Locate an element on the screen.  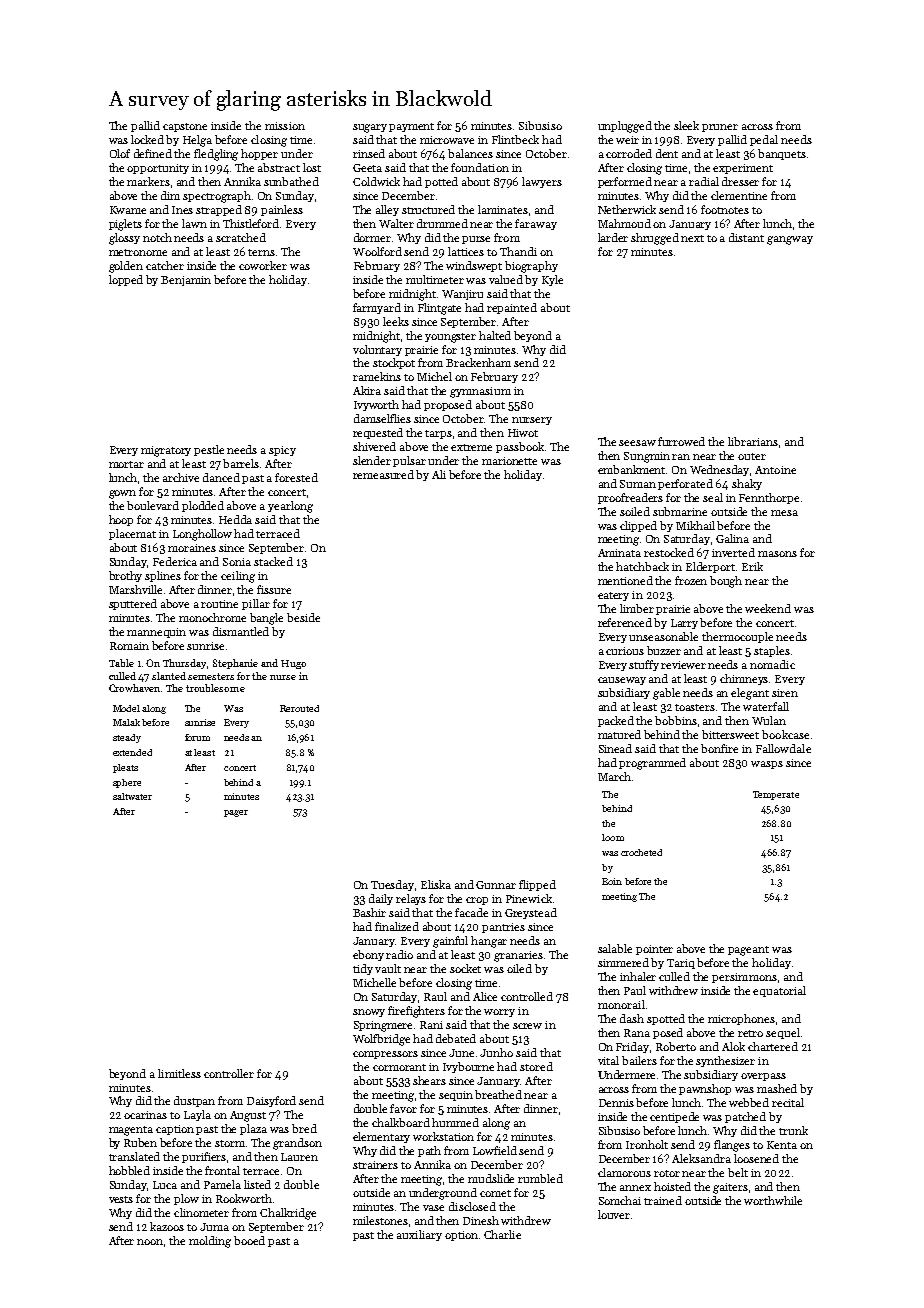
forested is located at coordinates (296, 477).
